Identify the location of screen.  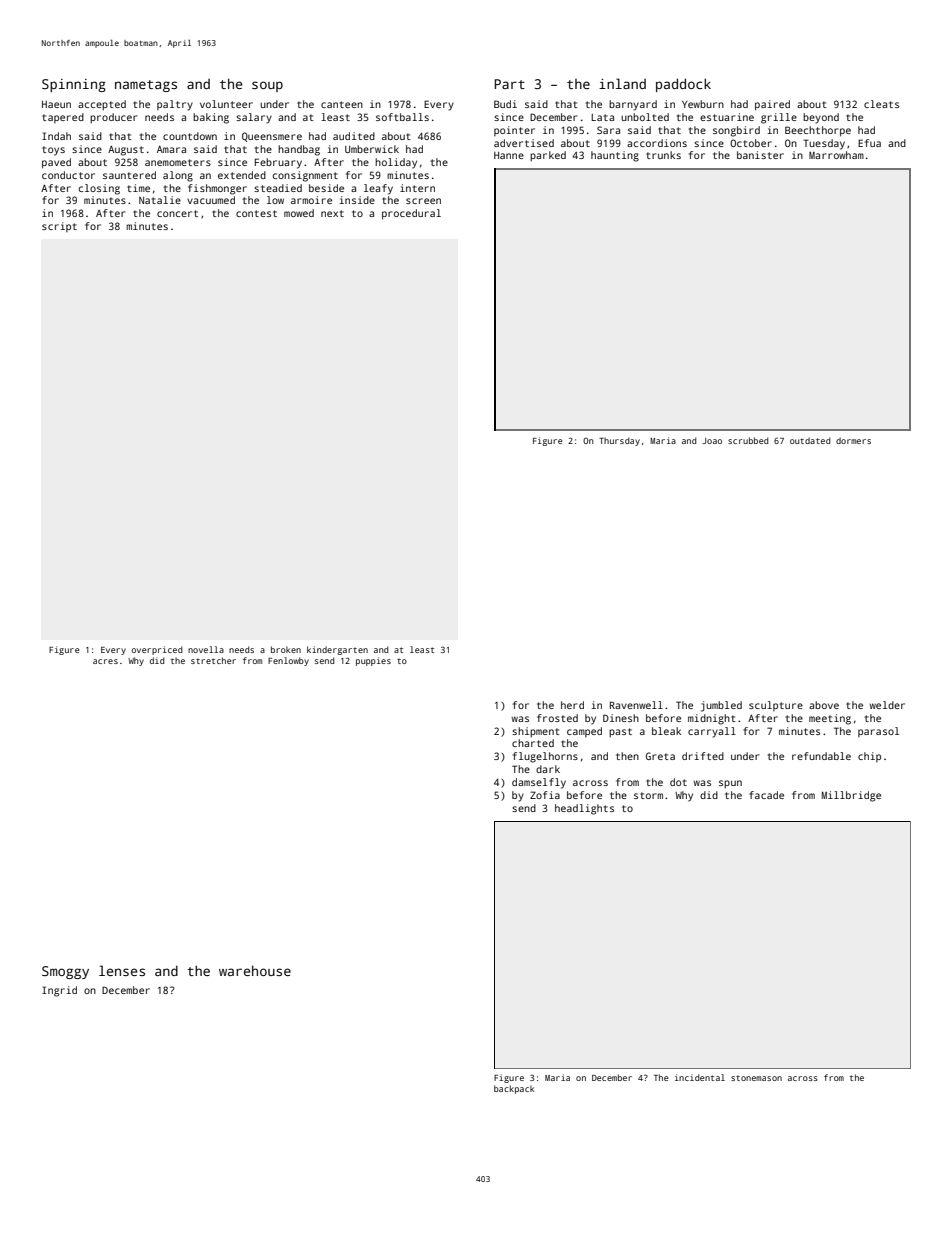
(423, 201).
